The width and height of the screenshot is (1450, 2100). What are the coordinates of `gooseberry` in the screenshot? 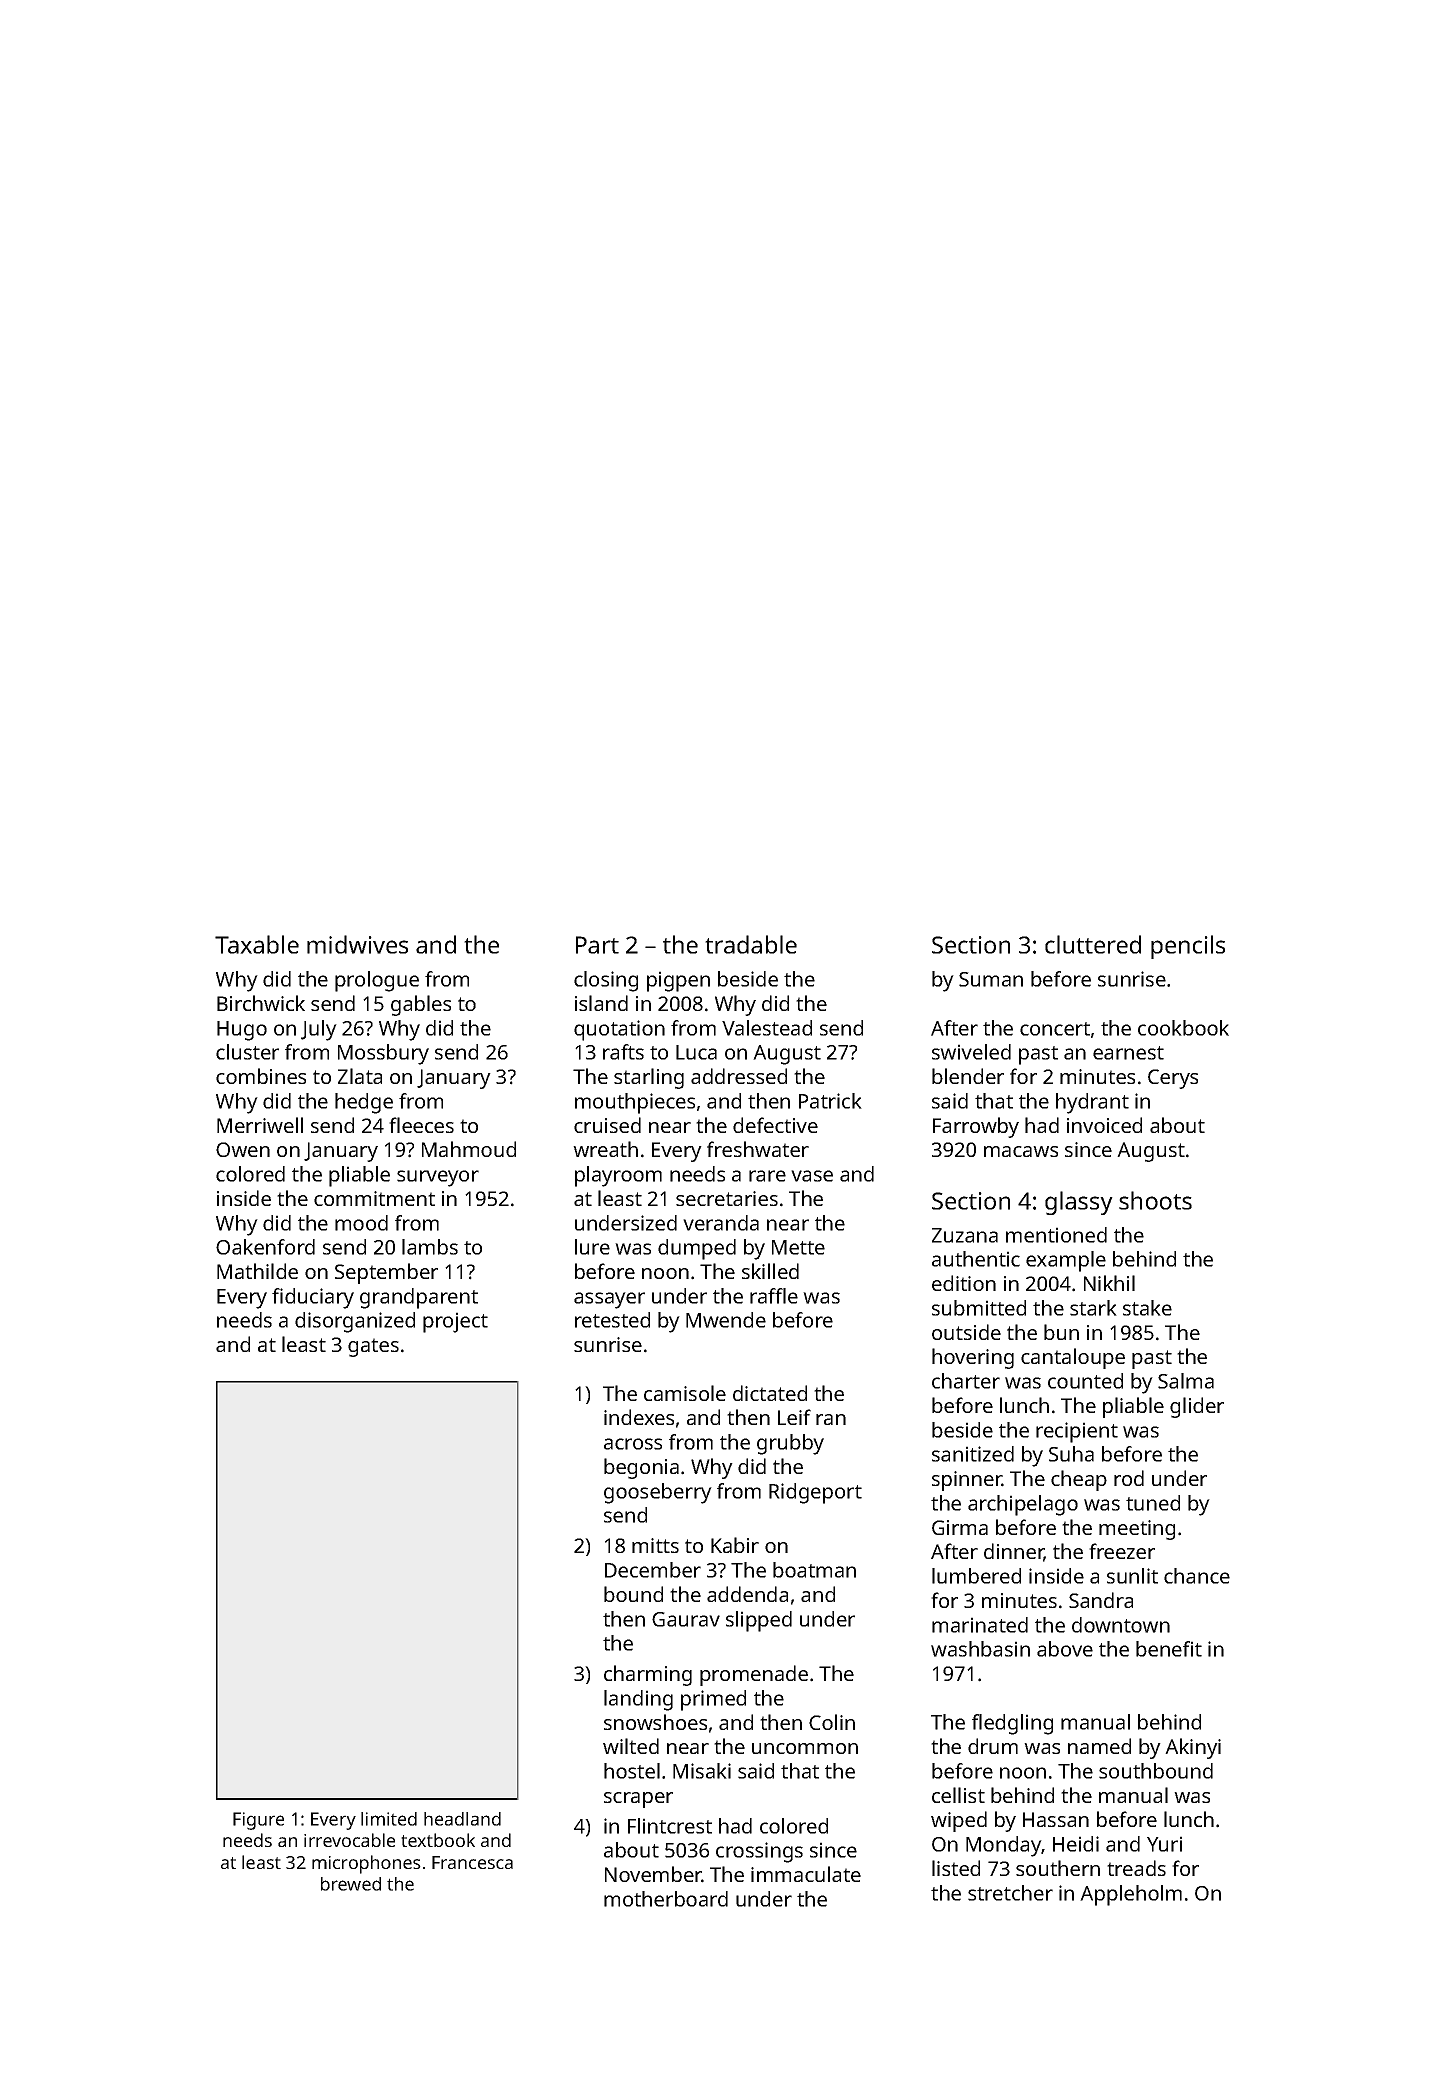 It's located at (658, 1493).
